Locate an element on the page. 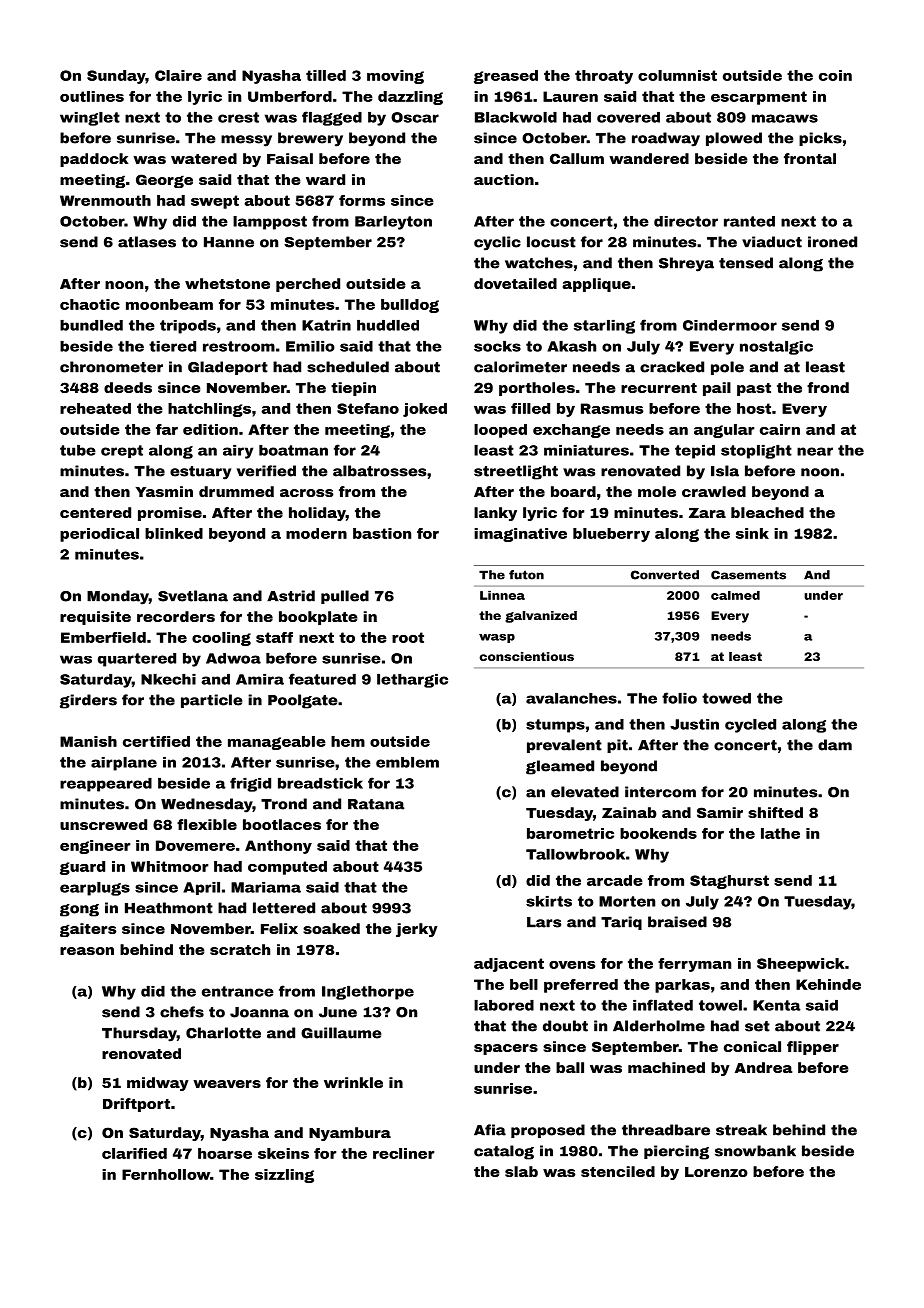  verified is located at coordinates (266, 471).
